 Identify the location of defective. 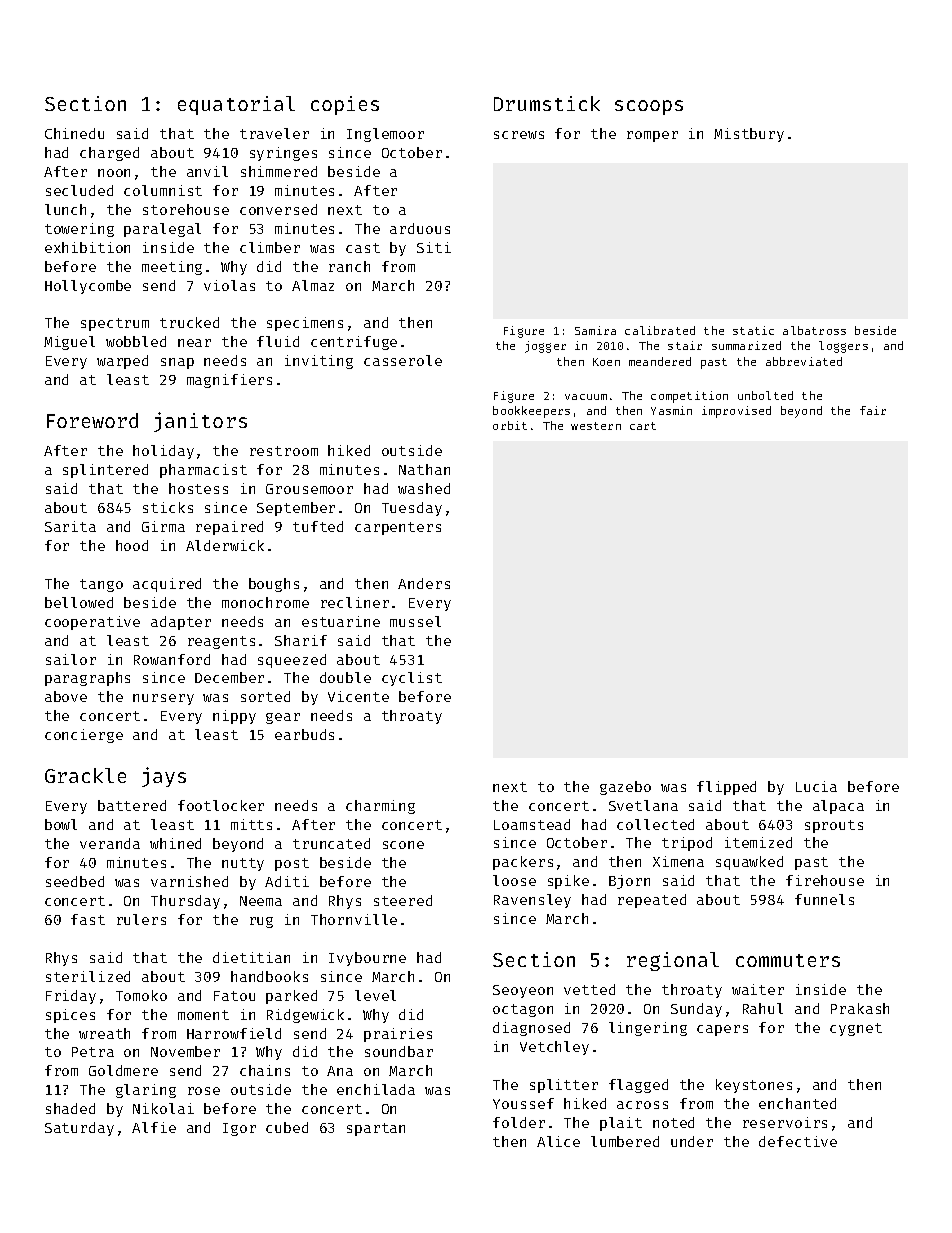
(798, 1141).
